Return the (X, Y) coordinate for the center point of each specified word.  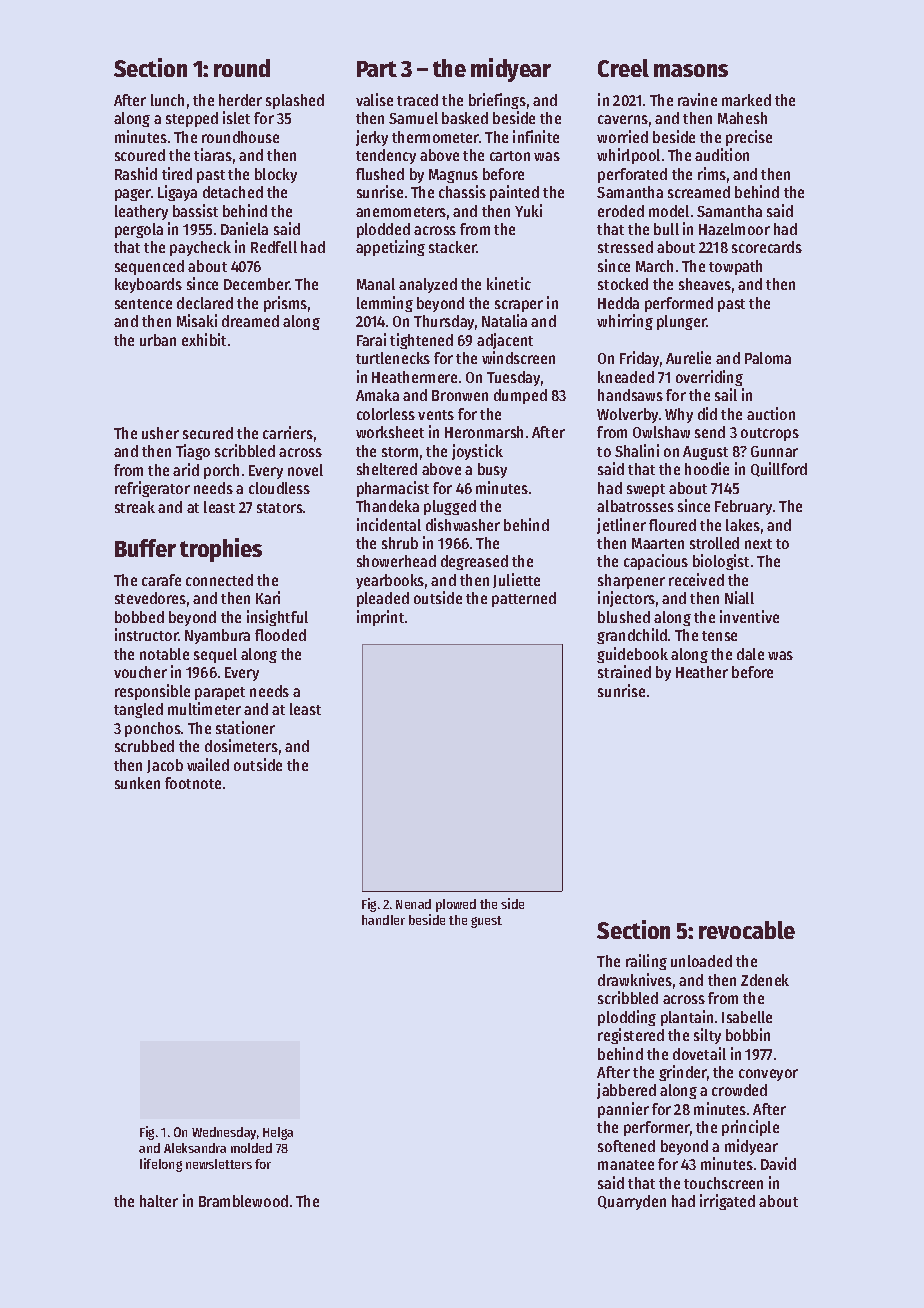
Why (679, 415)
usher (160, 433)
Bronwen (460, 395)
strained (624, 671)
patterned (524, 599)
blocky (276, 175)
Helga (278, 1133)
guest (486, 922)
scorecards (767, 247)
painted (514, 193)
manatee (626, 1165)
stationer (245, 727)
